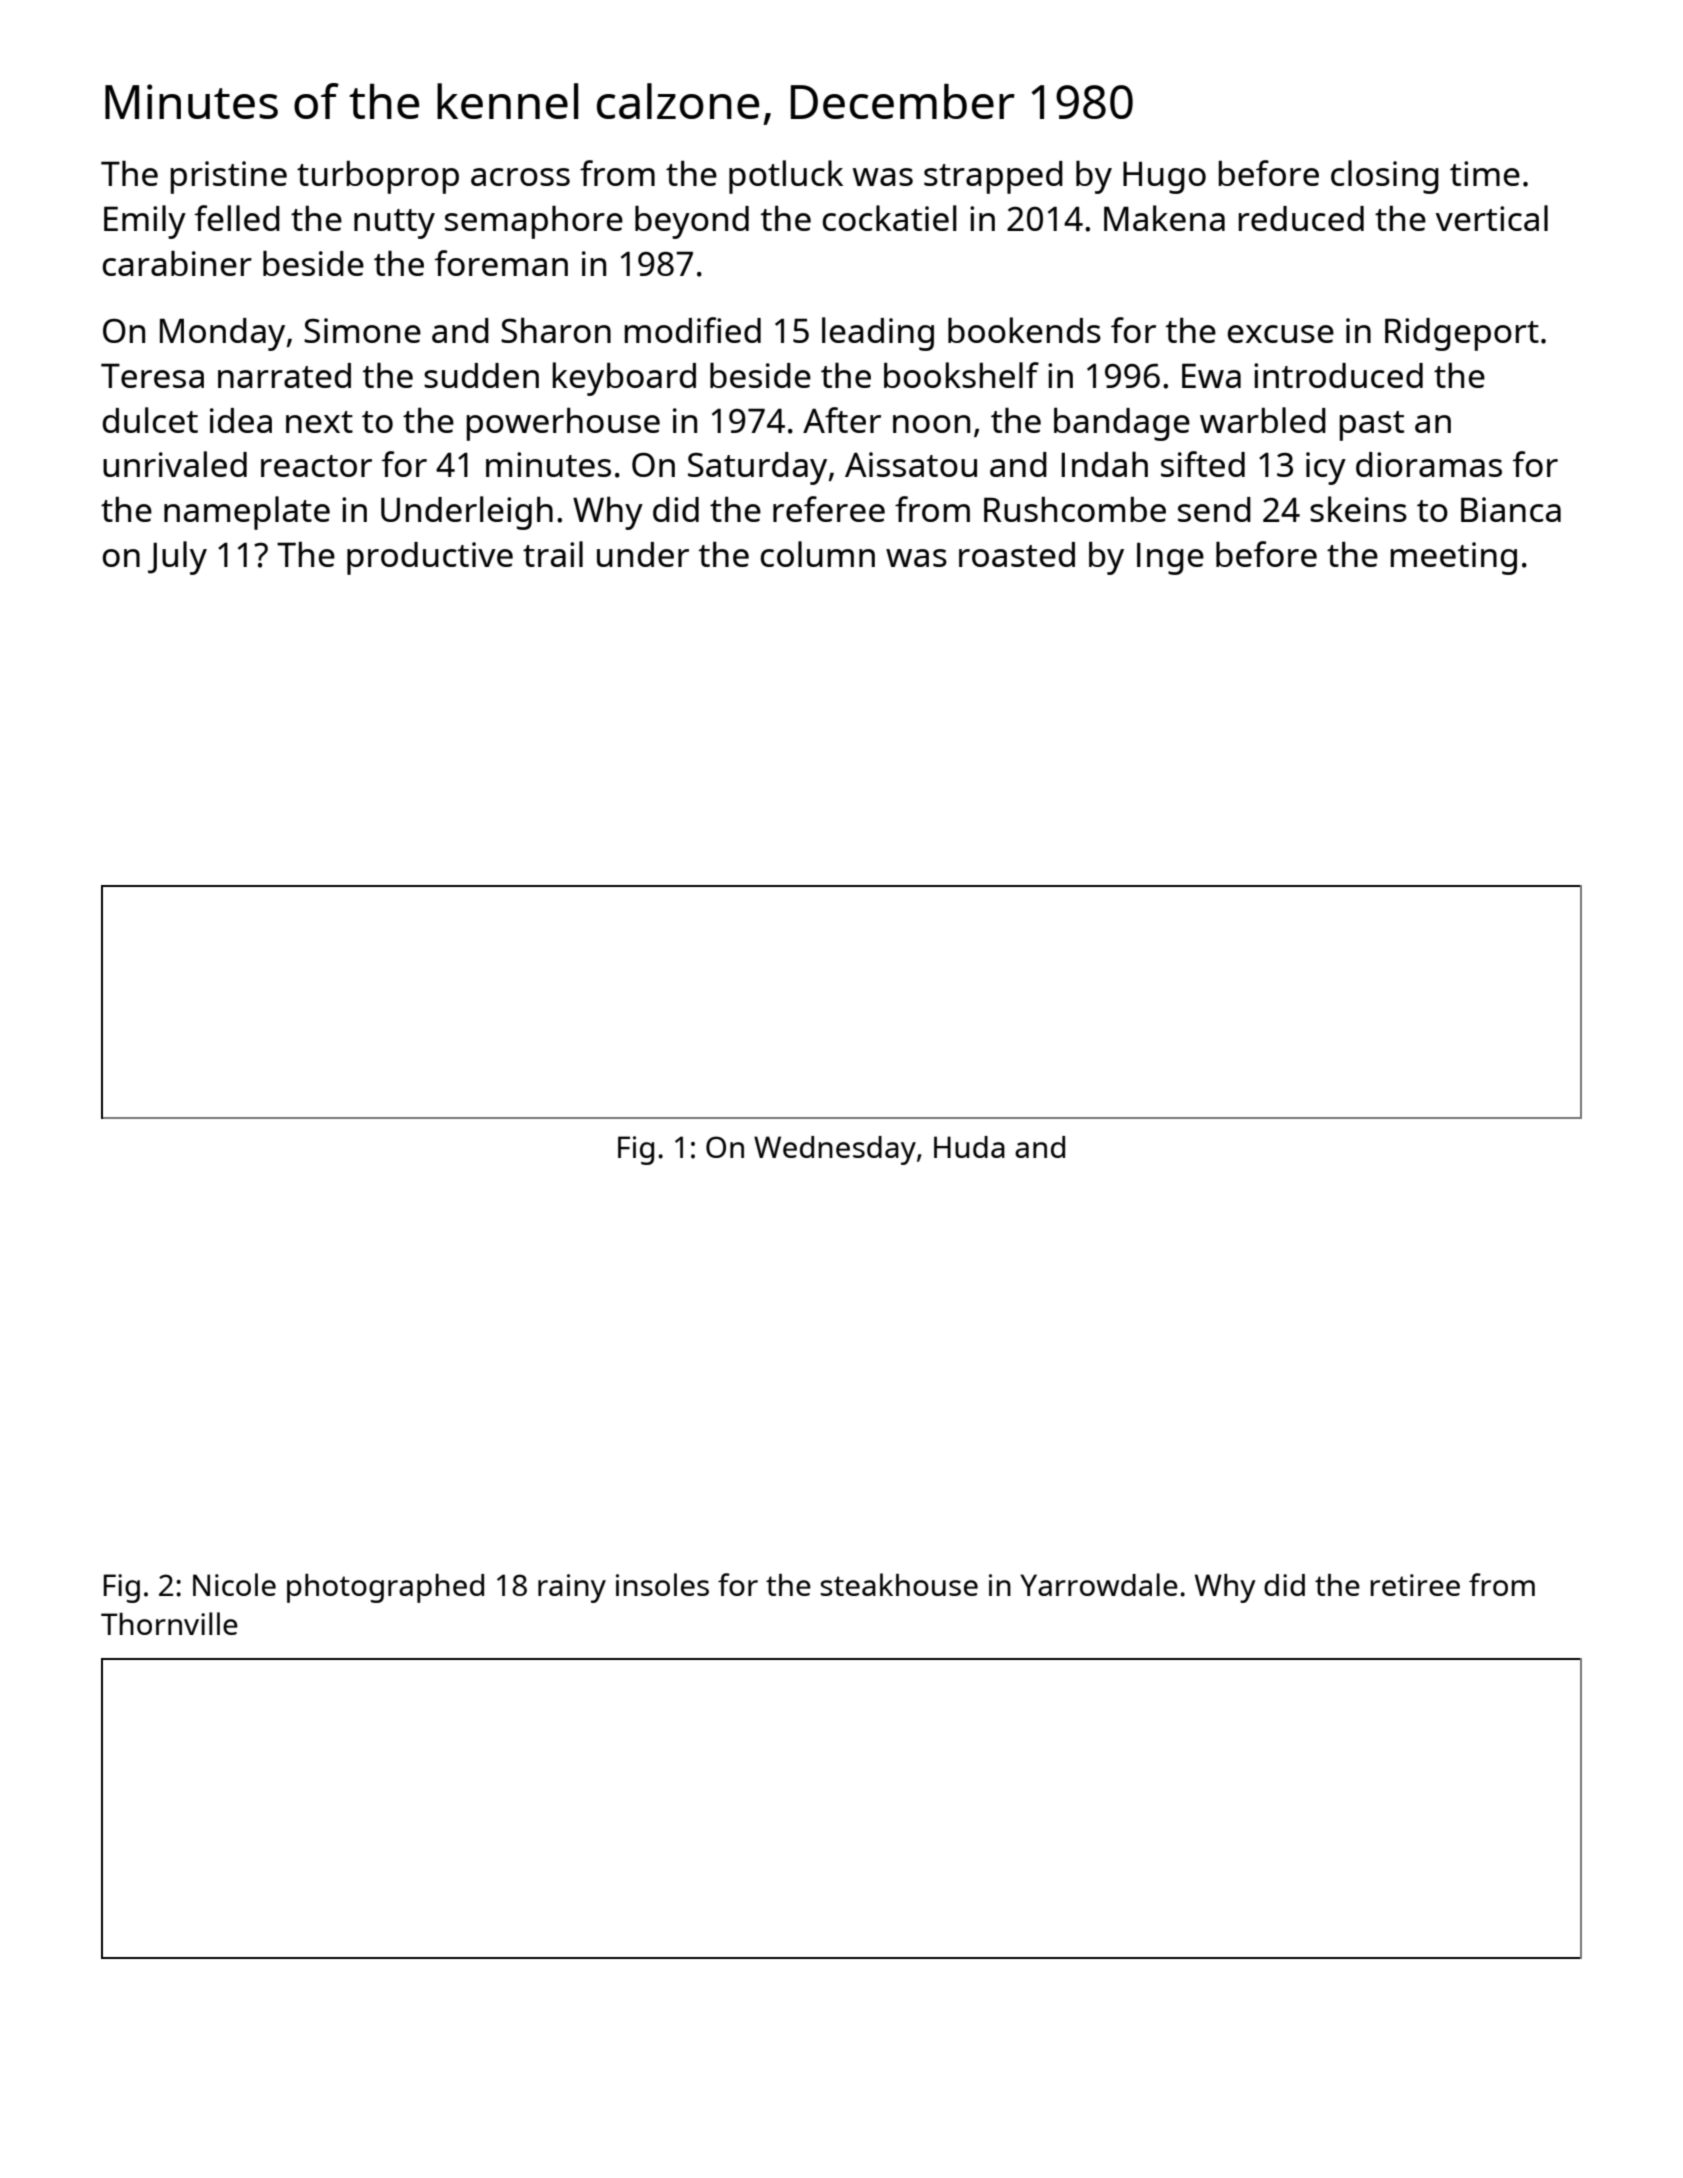  I want to click on Thornville, so click(169, 1623).
